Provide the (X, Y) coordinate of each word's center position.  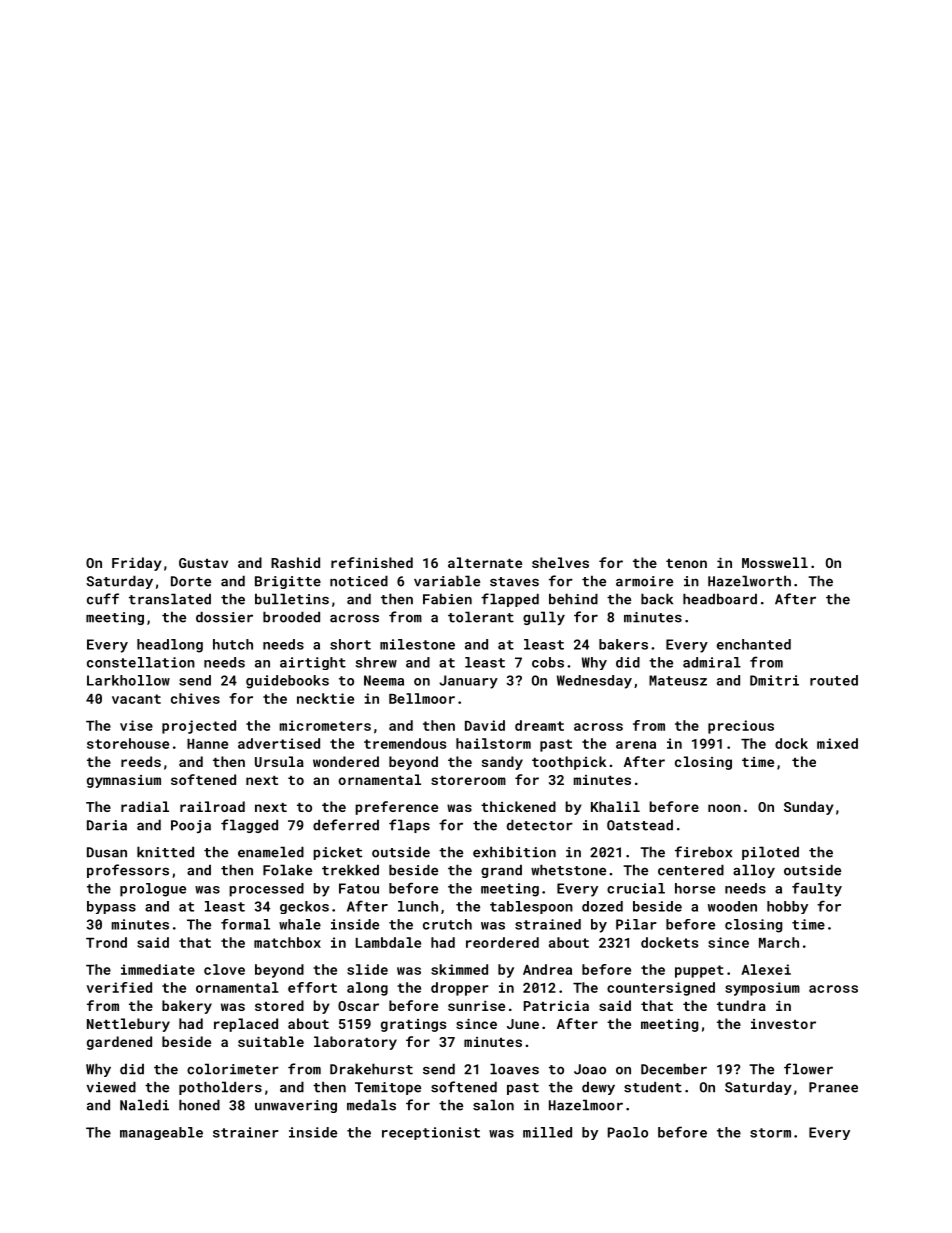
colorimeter (233, 1069)
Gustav (203, 563)
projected (199, 727)
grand (501, 871)
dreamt (539, 725)
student (653, 1087)
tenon (686, 563)
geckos (304, 907)
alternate (485, 562)
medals (371, 1105)
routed (834, 680)
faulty (817, 889)
